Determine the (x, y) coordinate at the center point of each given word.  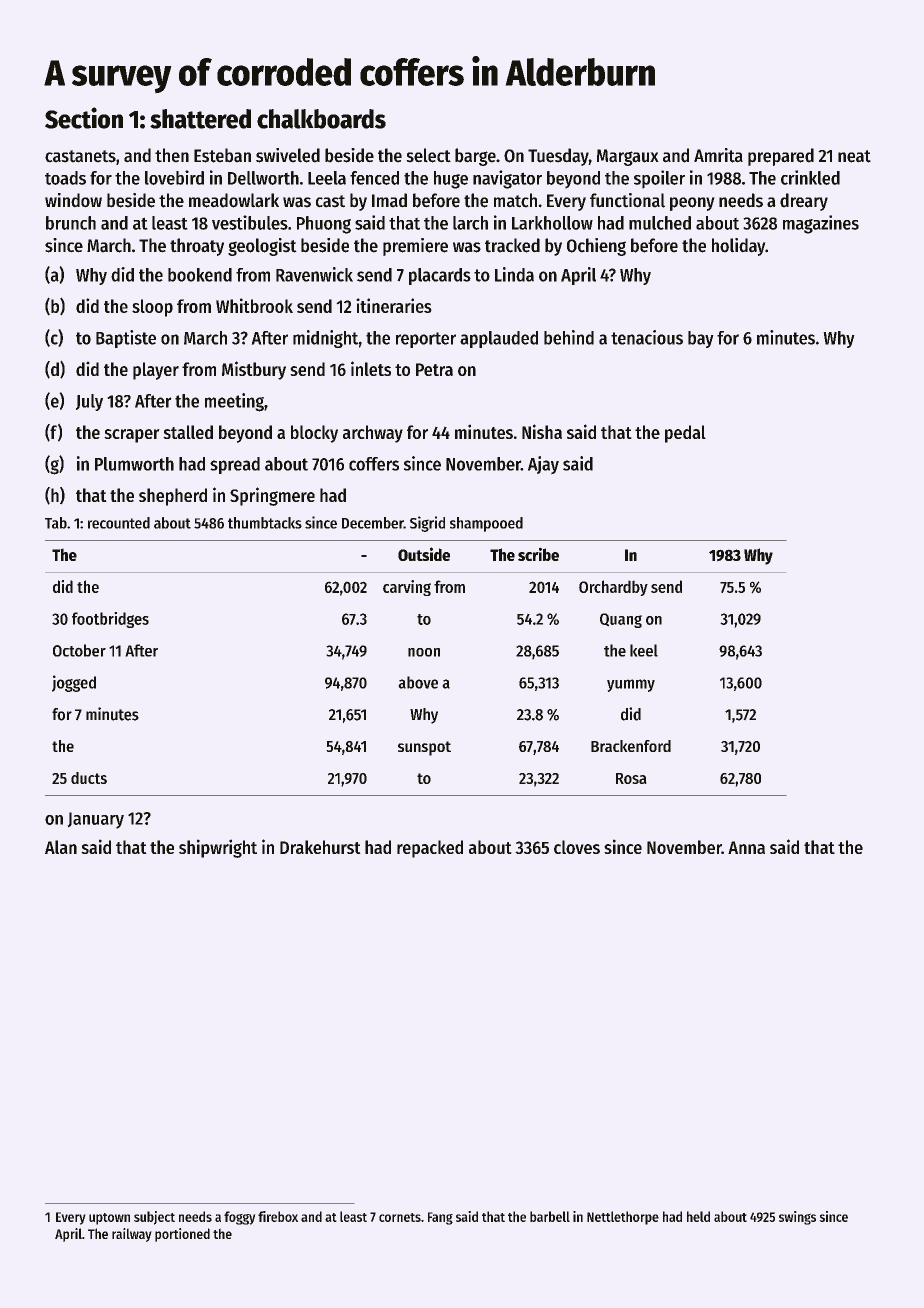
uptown (109, 1219)
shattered (200, 119)
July (89, 402)
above (418, 682)
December (373, 523)
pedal (685, 434)
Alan (61, 847)
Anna (746, 847)
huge (451, 180)
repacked (430, 849)
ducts (89, 778)
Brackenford (631, 746)
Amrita (718, 155)
